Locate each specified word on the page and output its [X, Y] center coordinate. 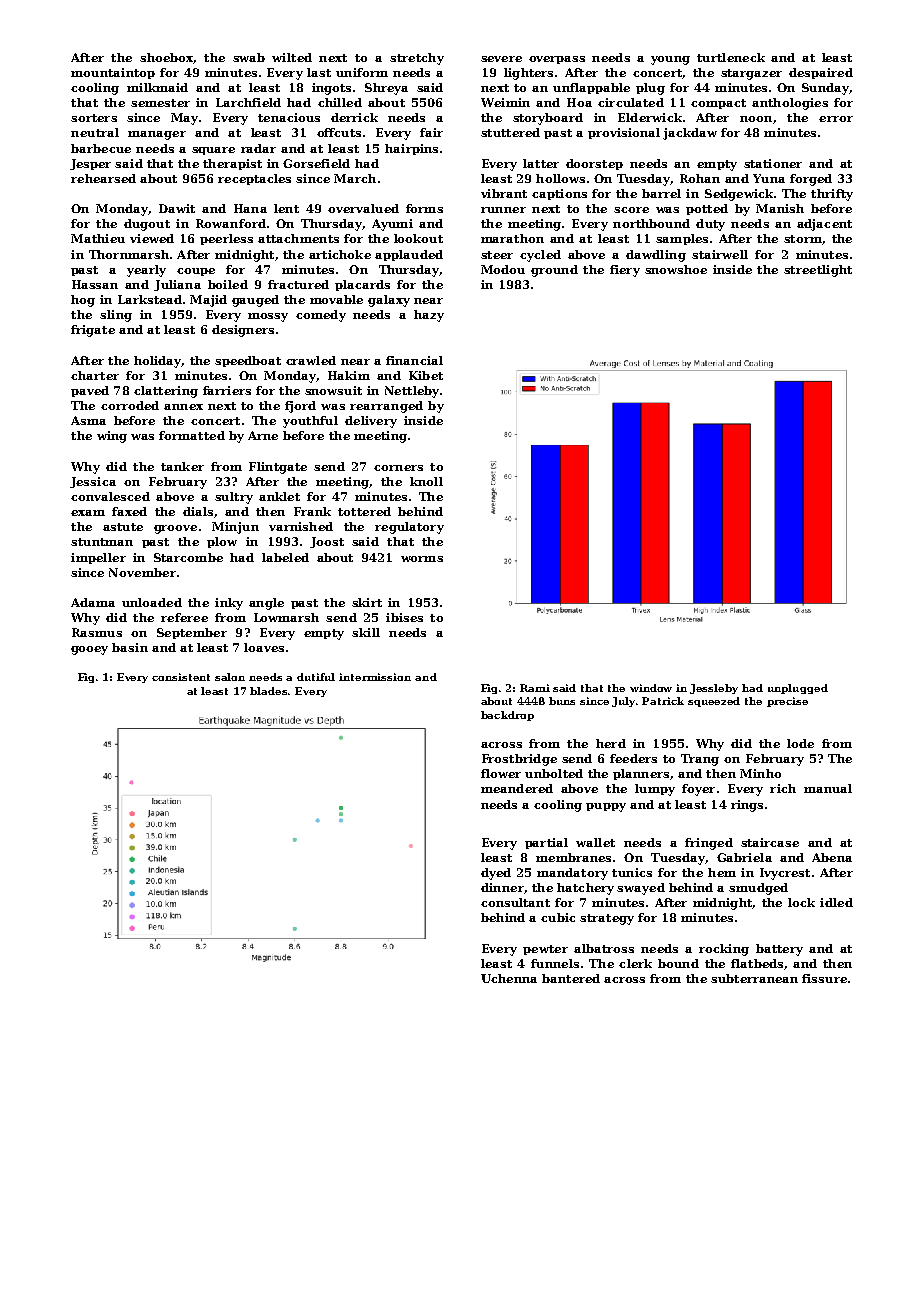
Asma [88, 420]
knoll [426, 481]
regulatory [409, 528]
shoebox [166, 57]
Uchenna [509, 978]
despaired [821, 73]
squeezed [714, 702]
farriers [227, 390]
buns [562, 701]
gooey [89, 650]
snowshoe [676, 269]
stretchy [417, 59]
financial [414, 360]
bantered [571, 978]
